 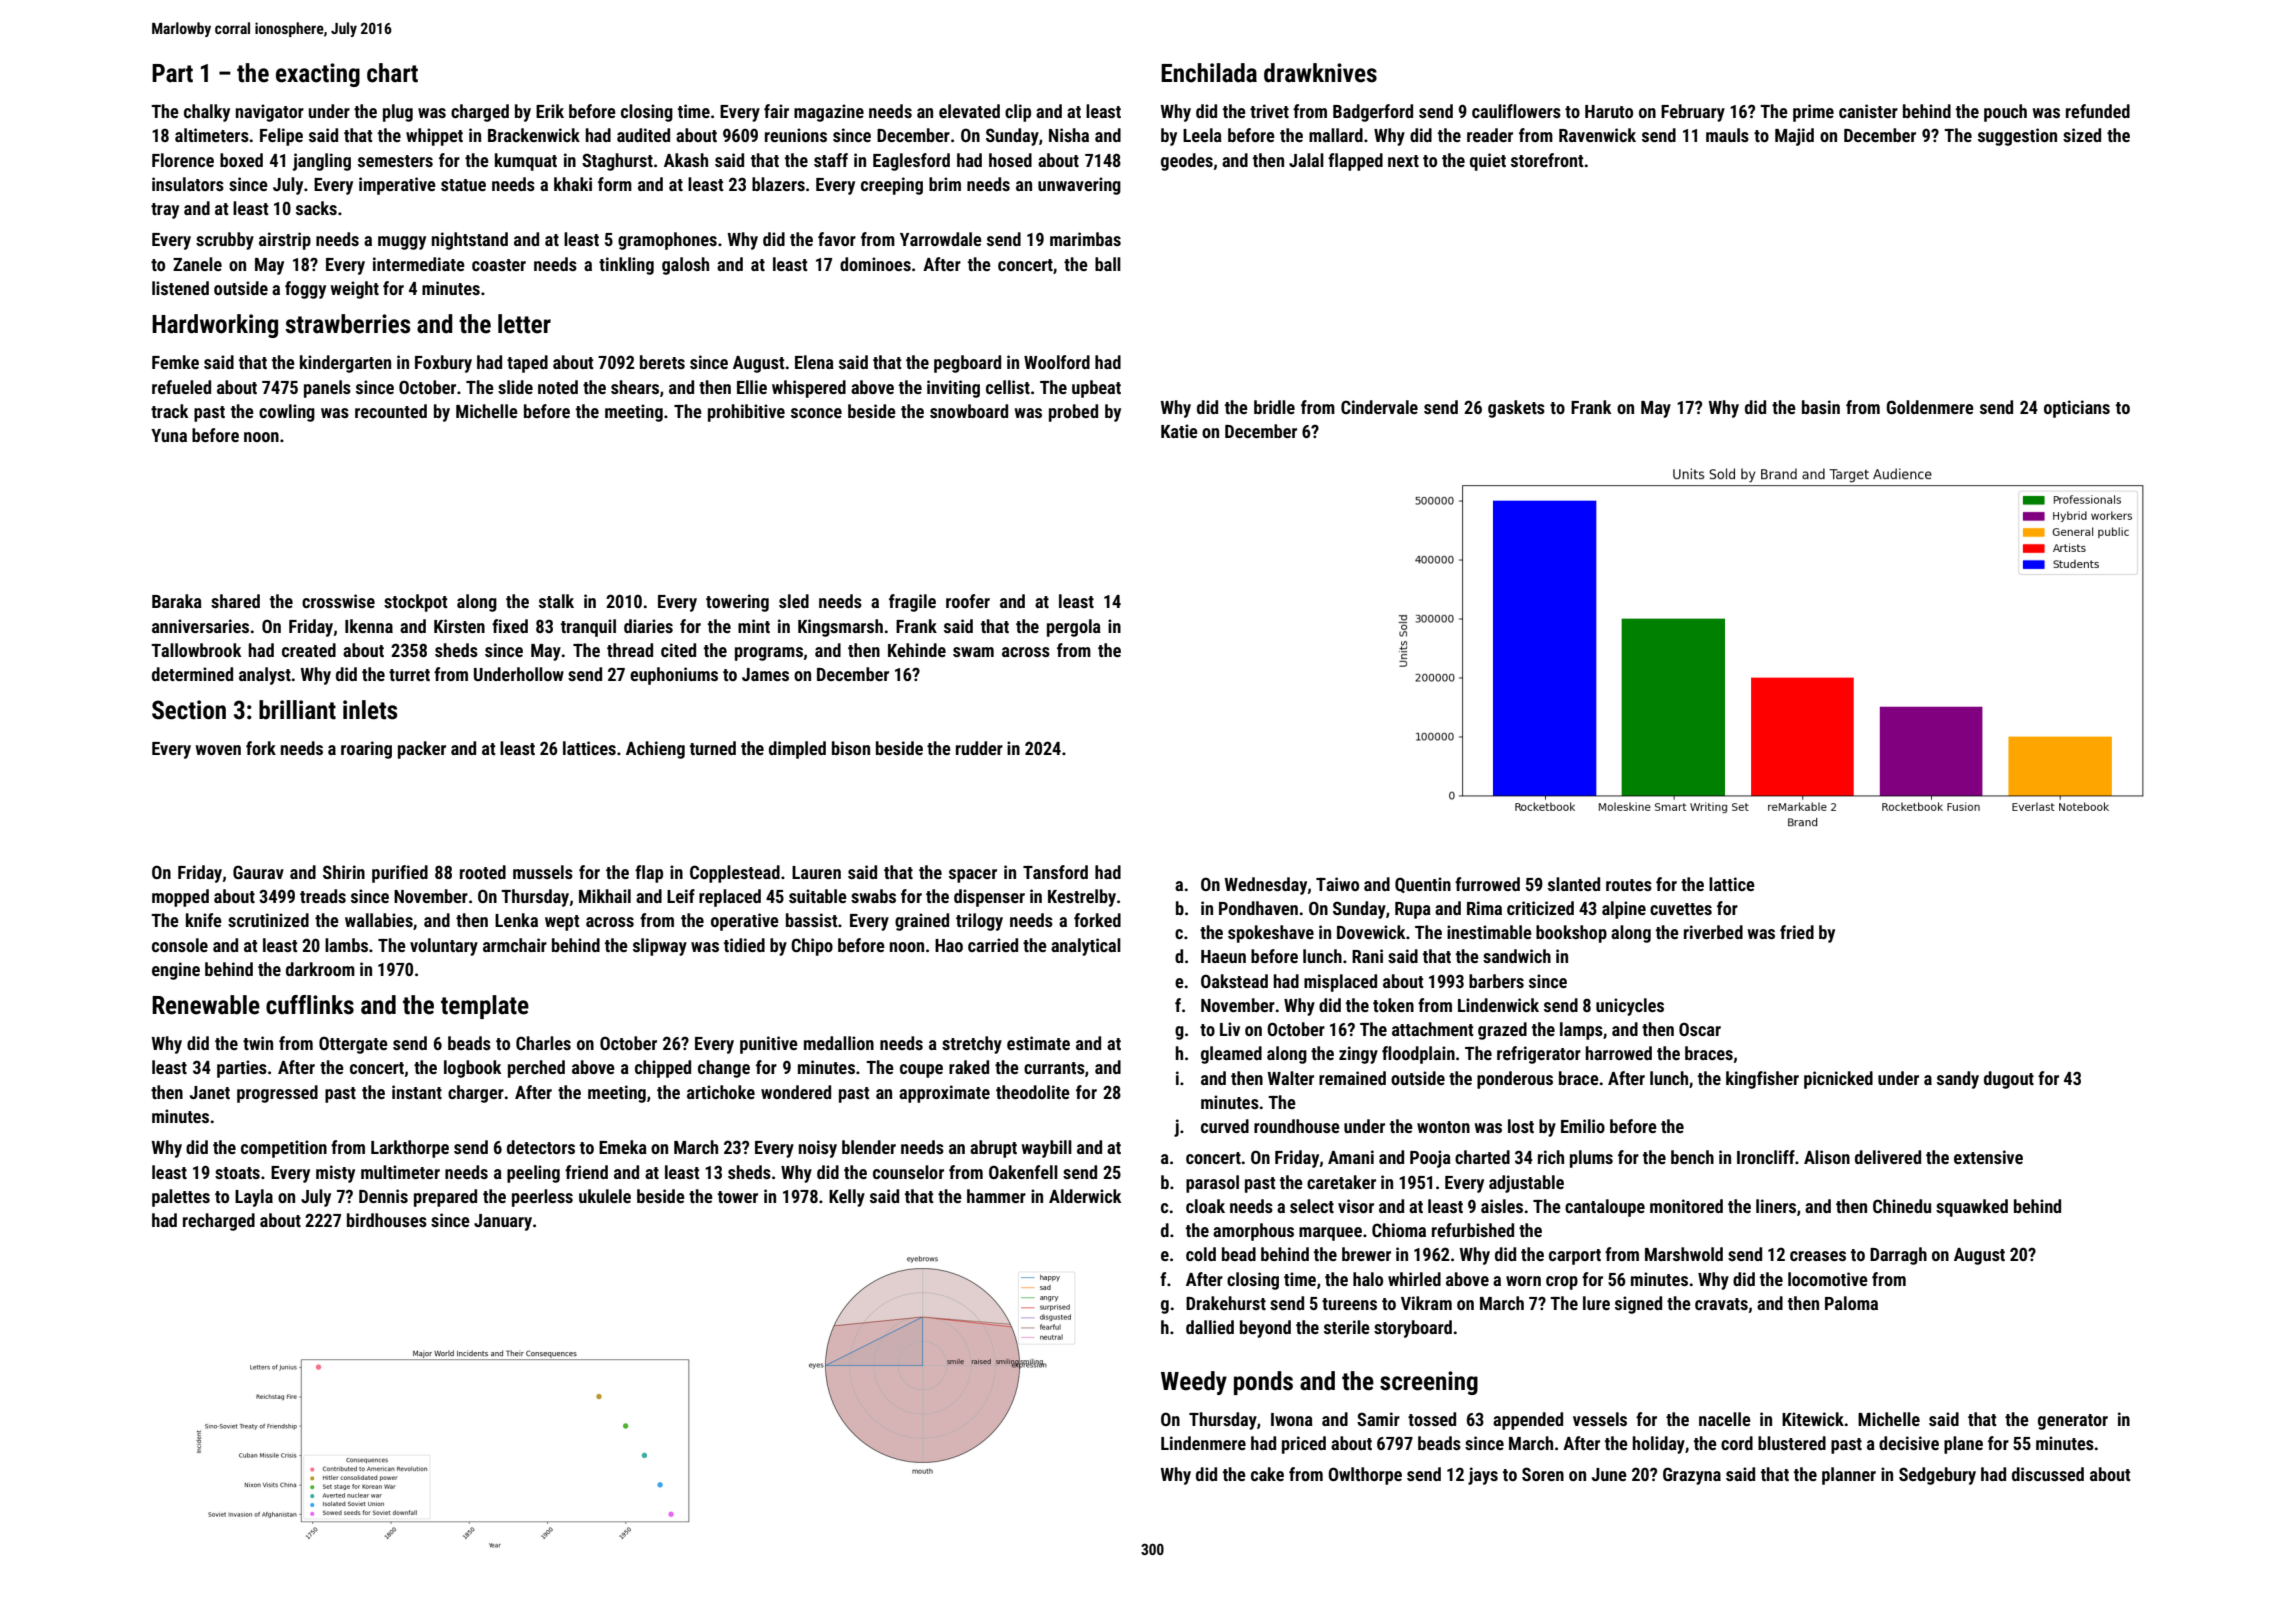 What do you see at coordinates (2077, 409) in the document?
I see `opticians` at bounding box center [2077, 409].
